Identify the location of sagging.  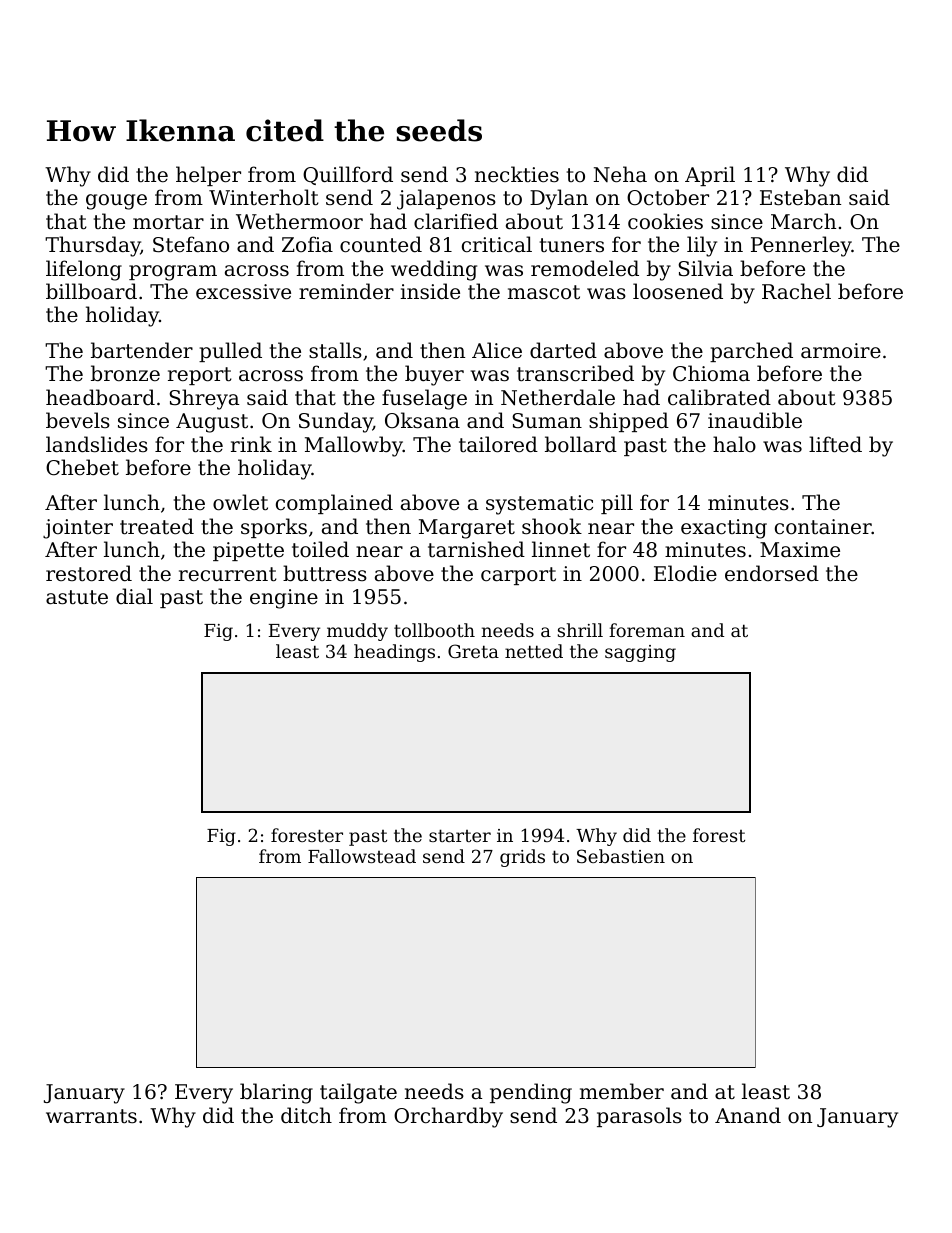
(640, 653).
